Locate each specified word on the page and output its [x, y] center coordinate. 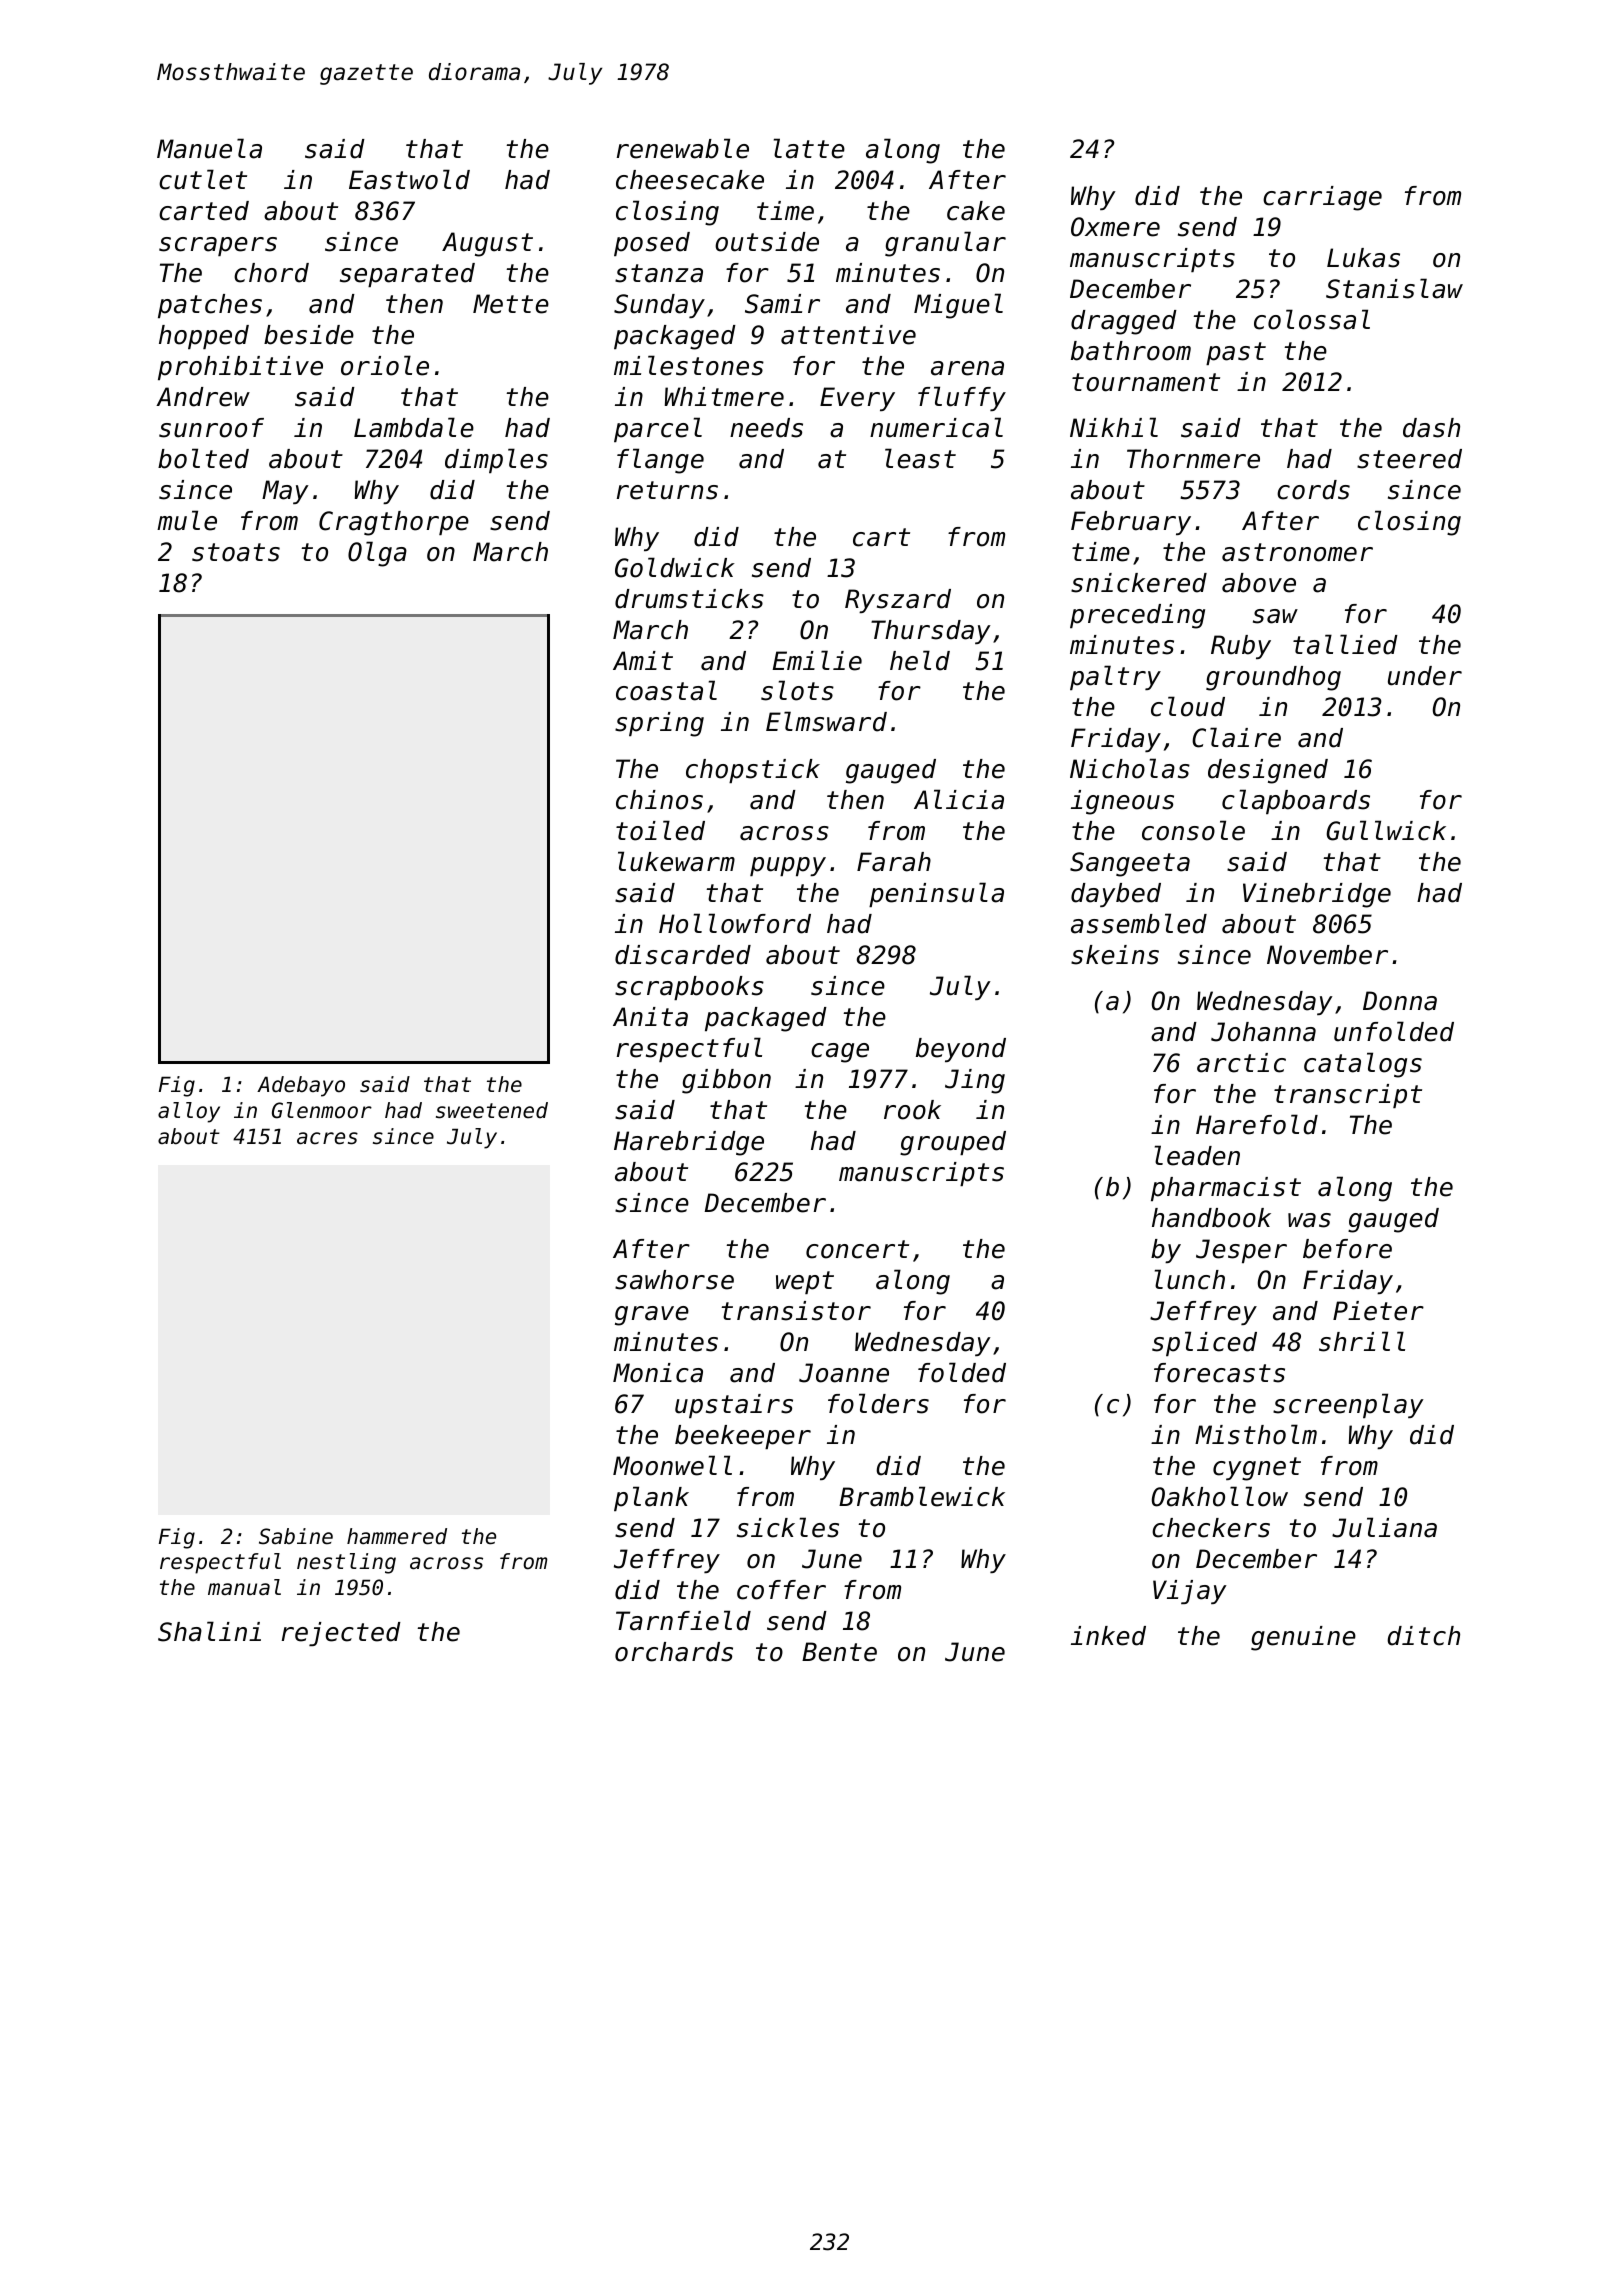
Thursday [931, 632]
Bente [839, 1652]
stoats [236, 552]
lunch [1190, 1279]
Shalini [209, 1631]
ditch [1423, 1636]
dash [1431, 428]
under [1425, 676]
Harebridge [689, 1143]
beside [309, 335]
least [920, 458]
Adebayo [301, 1086]
